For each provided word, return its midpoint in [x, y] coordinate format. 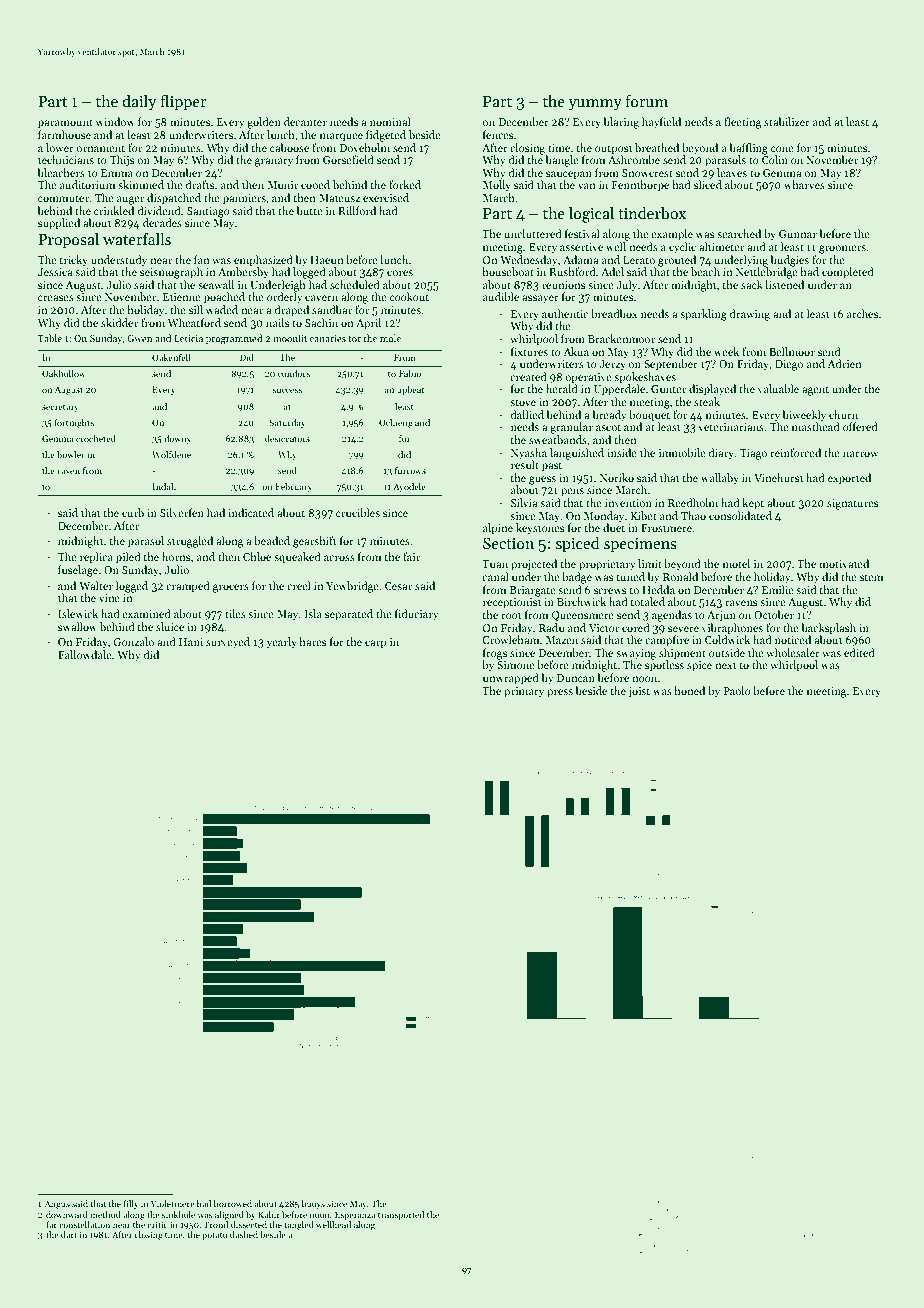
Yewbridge [352, 587]
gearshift [314, 542]
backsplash [828, 629]
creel [299, 585]
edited [859, 652]
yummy [595, 105]
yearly [282, 643]
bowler [71, 454]
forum [646, 101]
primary [524, 692]
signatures [852, 504]
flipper [183, 103]
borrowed [233, 1203]
